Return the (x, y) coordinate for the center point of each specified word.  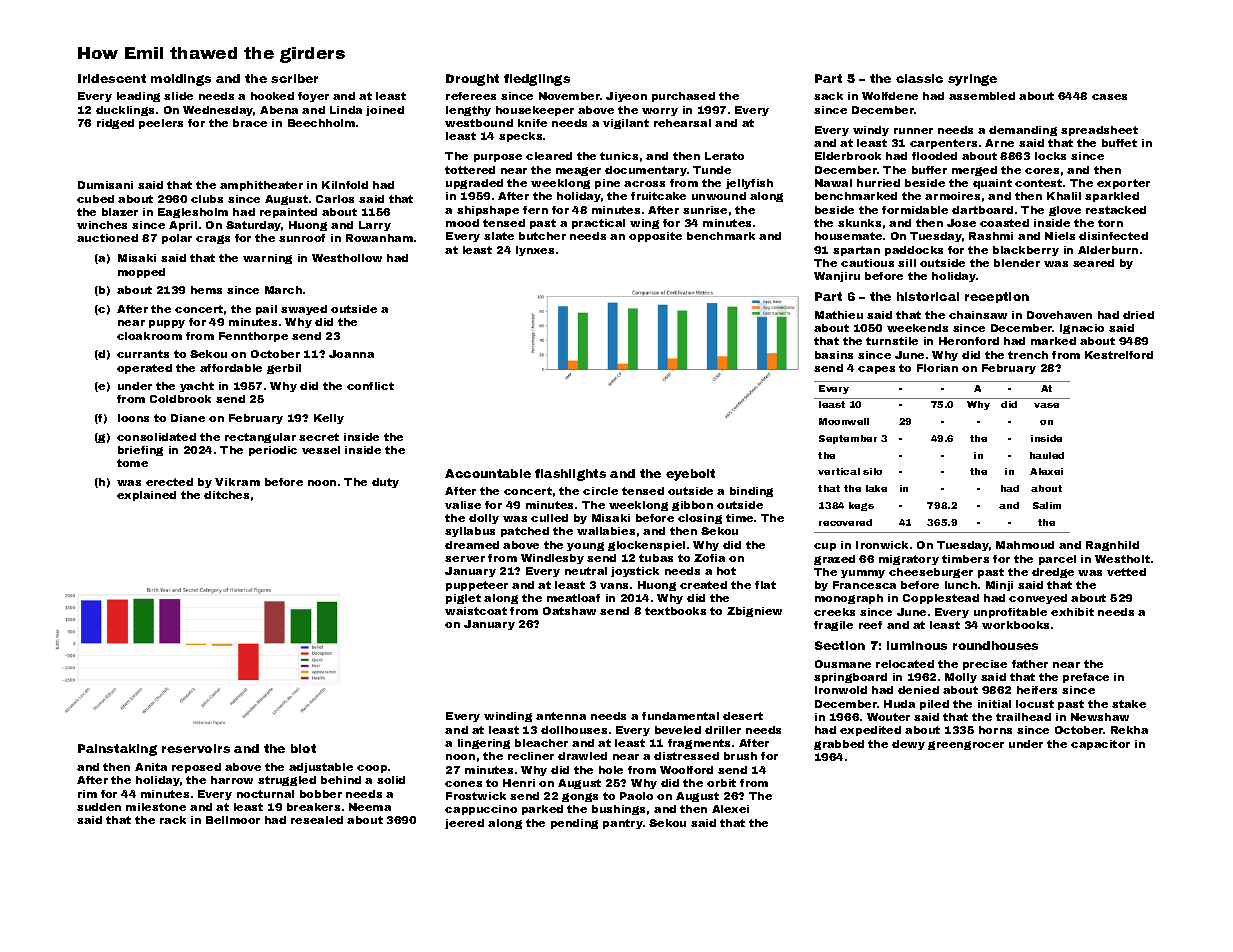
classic (919, 78)
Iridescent (112, 78)
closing (700, 519)
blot (303, 748)
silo (872, 471)
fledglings (537, 80)
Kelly (329, 419)
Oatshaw (569, 611)
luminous (917, 645)
